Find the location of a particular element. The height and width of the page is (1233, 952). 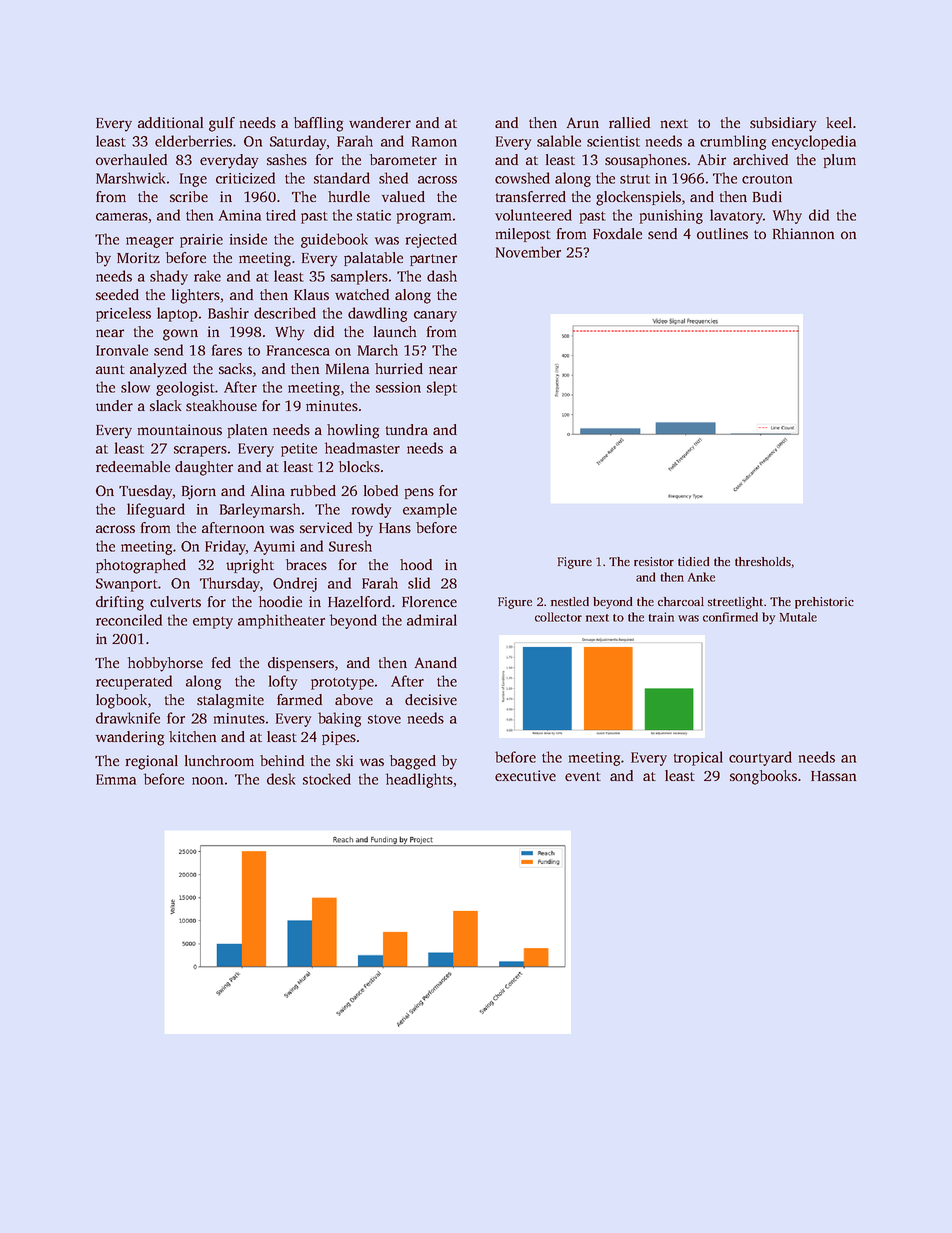

Anand is located at coordinates (436, 662).
